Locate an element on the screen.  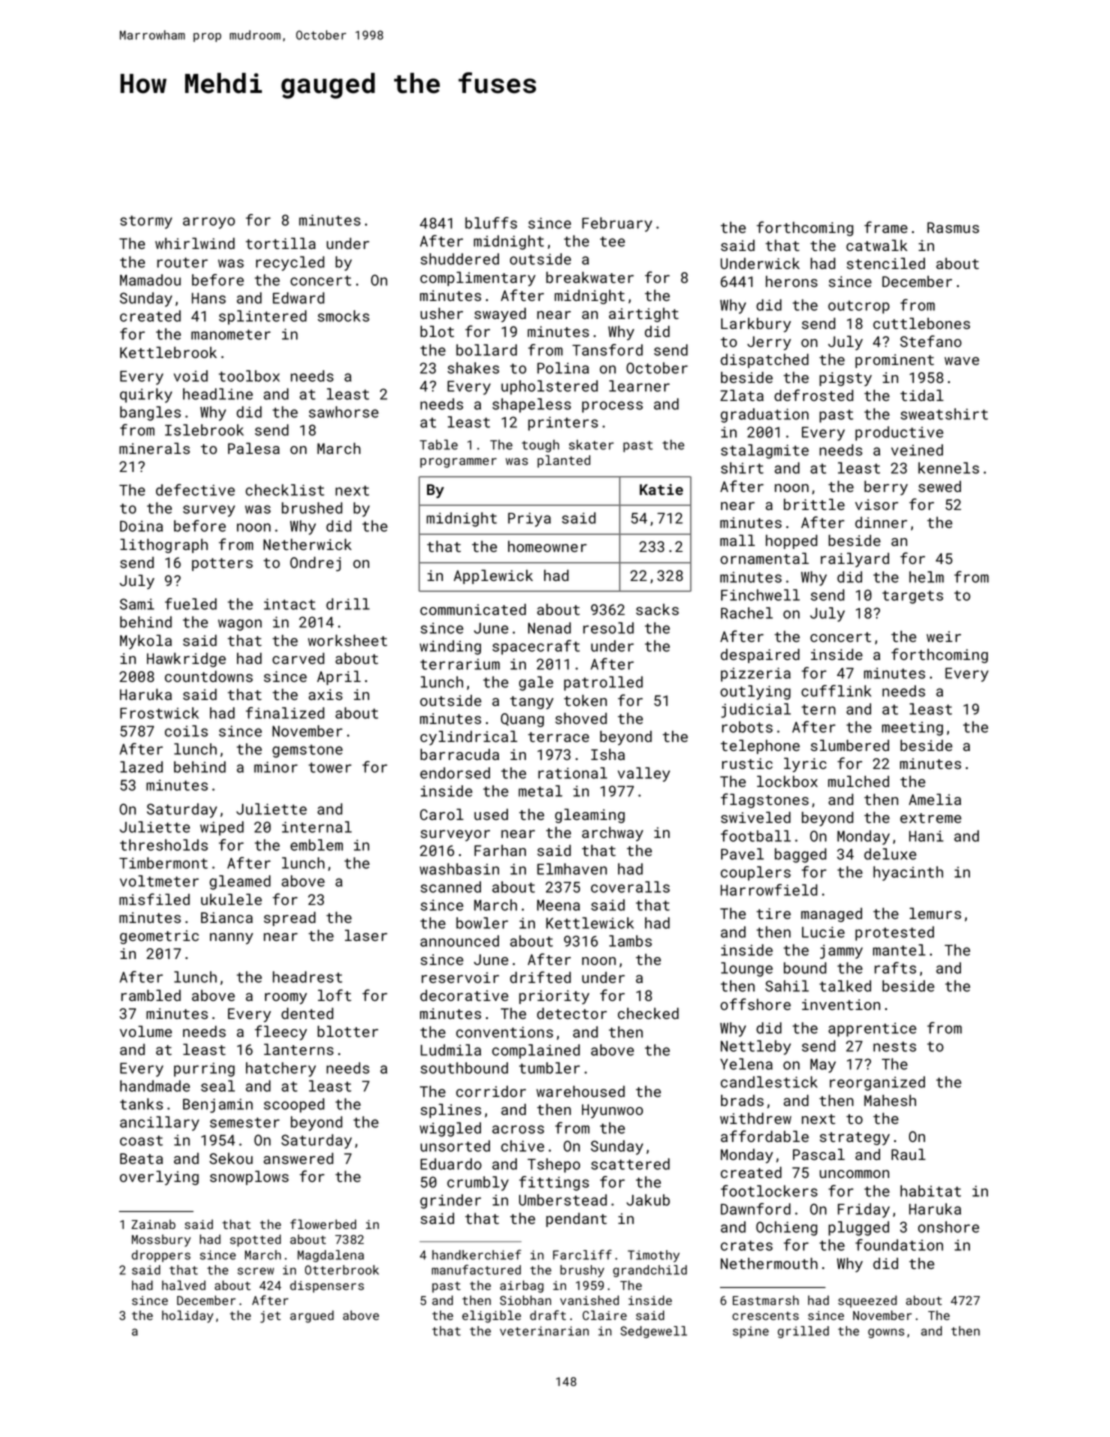
planted is located at coordinates (563, 461).
